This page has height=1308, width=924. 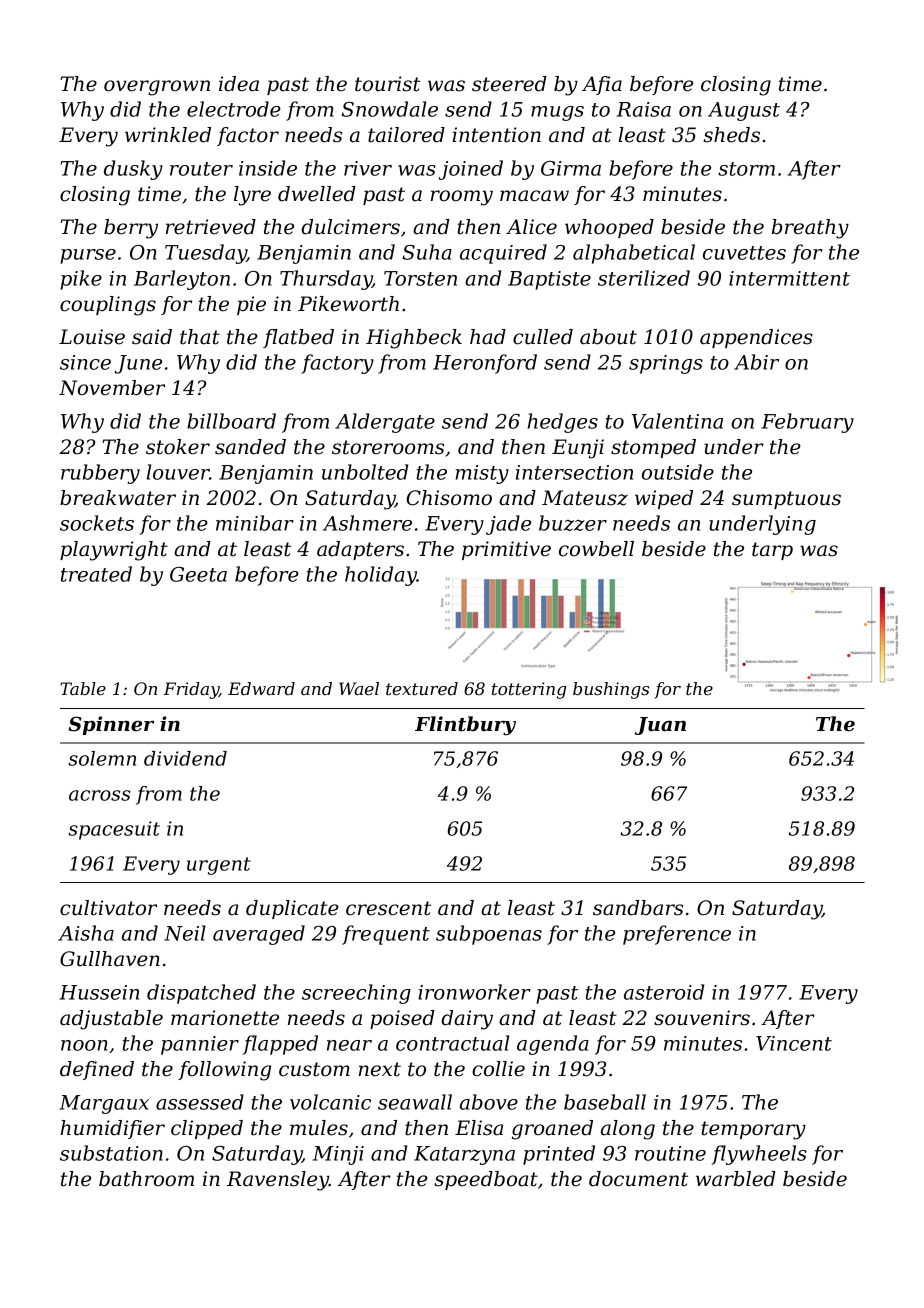 I want to click on storerooms, so click(x=388, y=447).
